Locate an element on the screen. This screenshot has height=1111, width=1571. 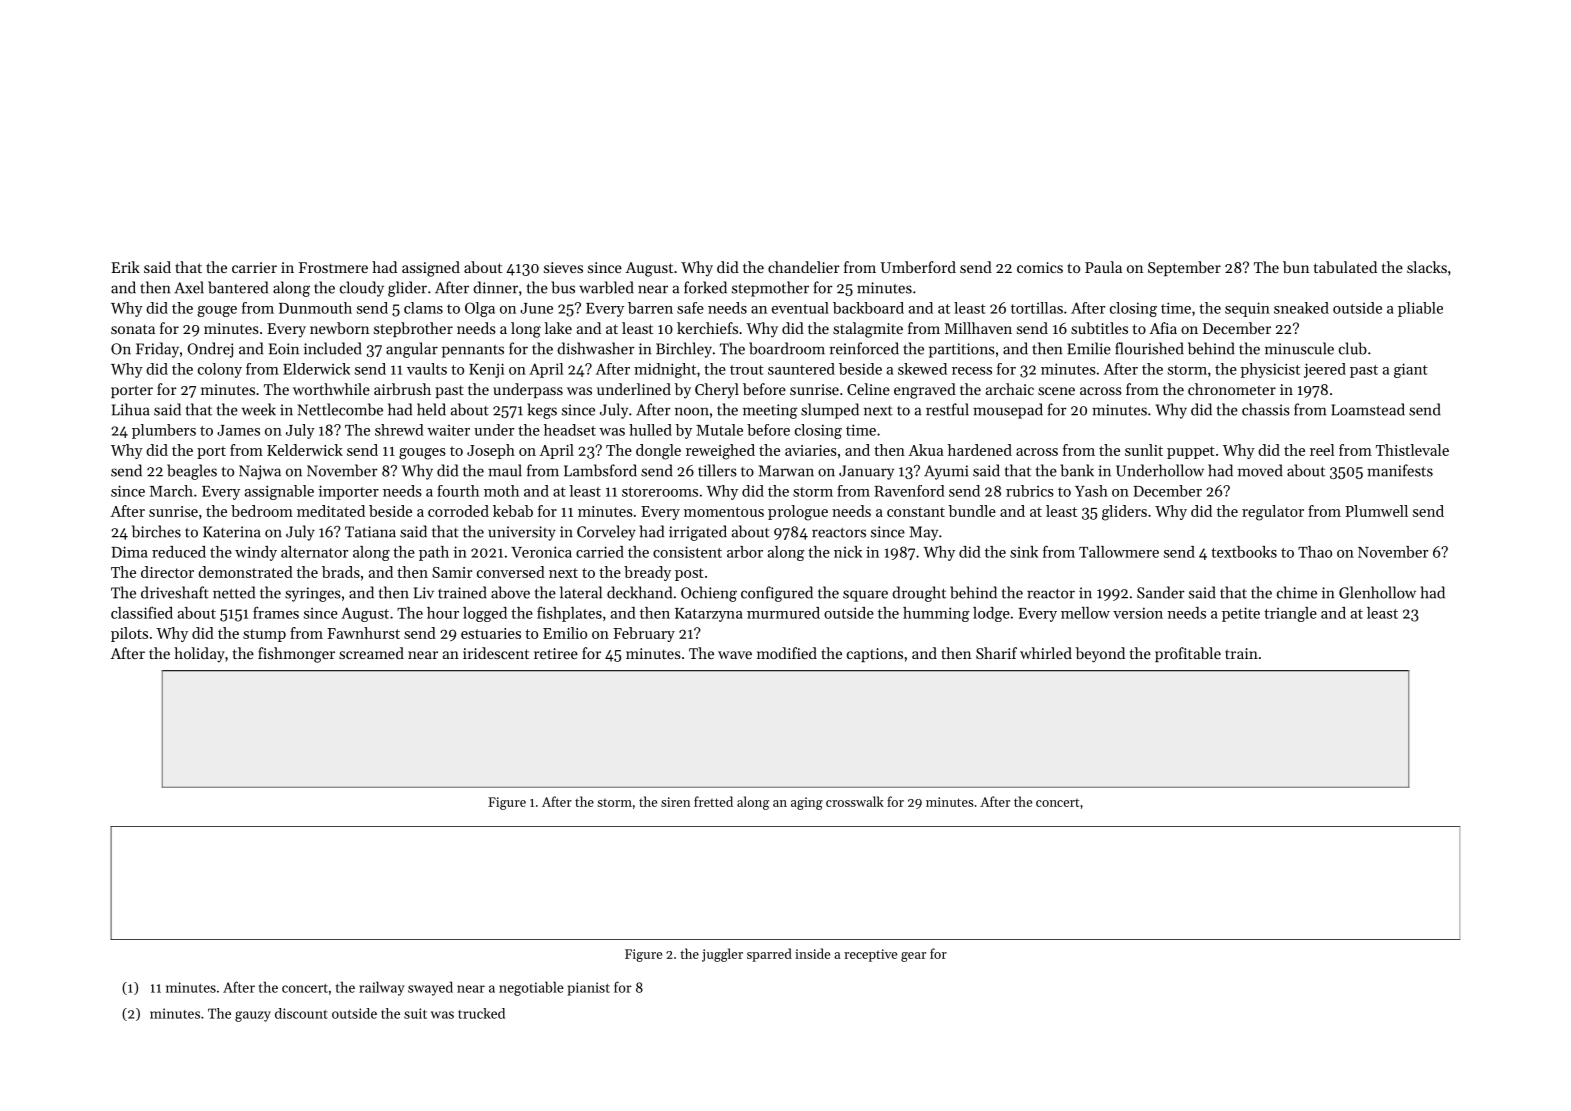
suit is located at coordinates (415, 1013).
